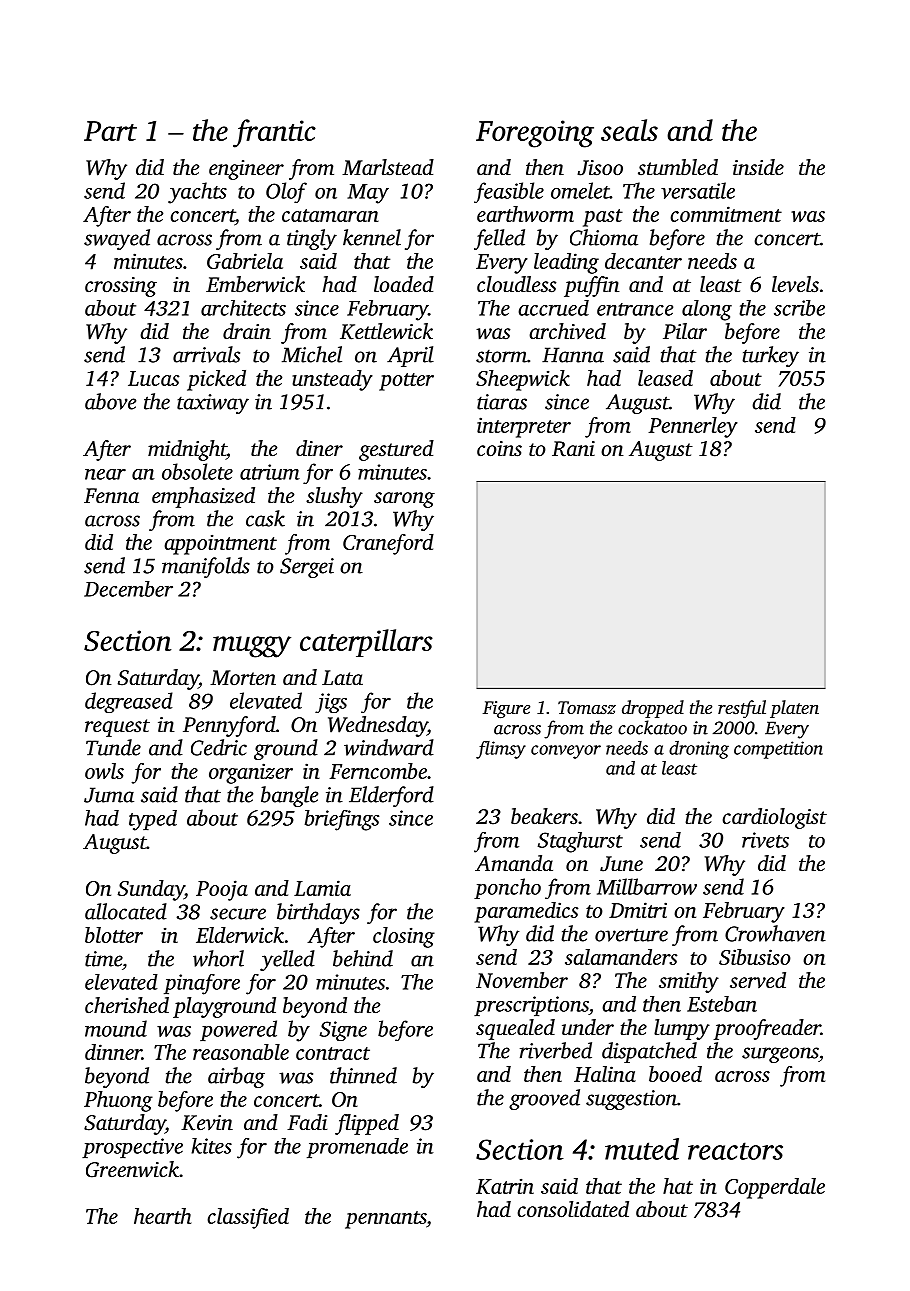  I want to click on commitment, so click(726, 214).
